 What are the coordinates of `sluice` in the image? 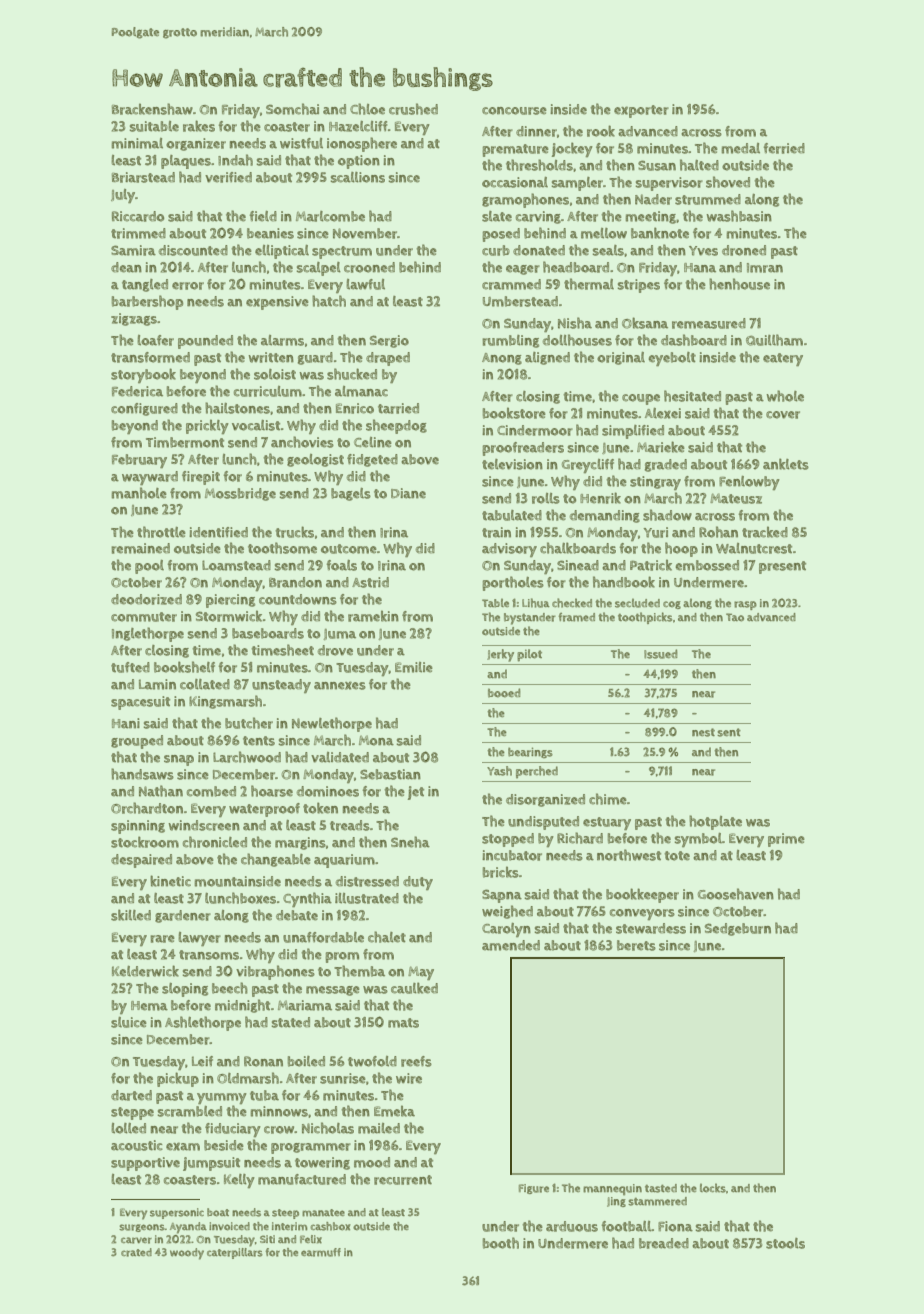 It's located at (129, 1022).
